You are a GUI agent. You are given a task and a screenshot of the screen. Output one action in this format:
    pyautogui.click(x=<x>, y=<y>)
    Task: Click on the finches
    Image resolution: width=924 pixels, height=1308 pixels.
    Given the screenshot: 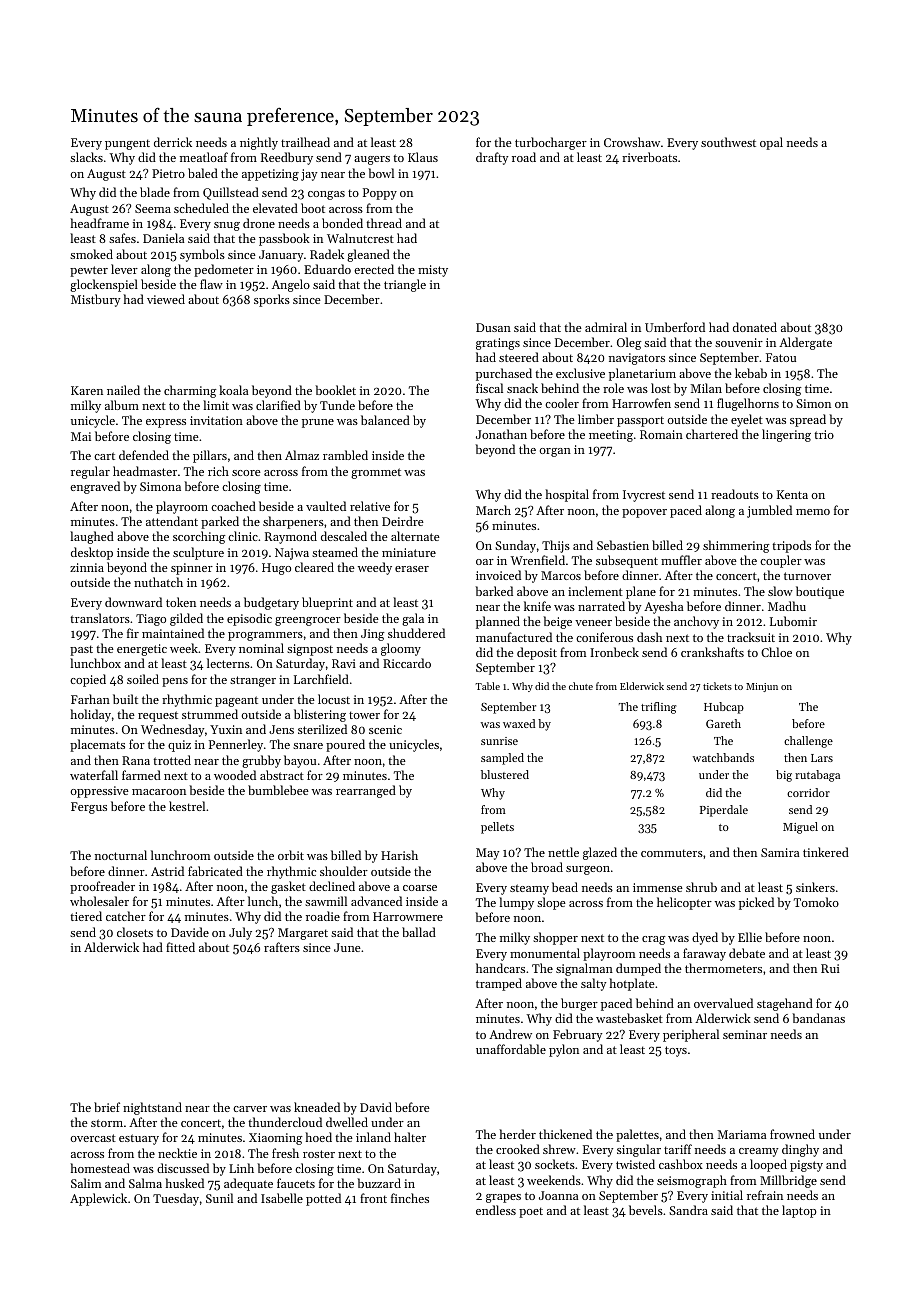 What is the action you would take?
    pyautogui.click(x=410, y=1198)
